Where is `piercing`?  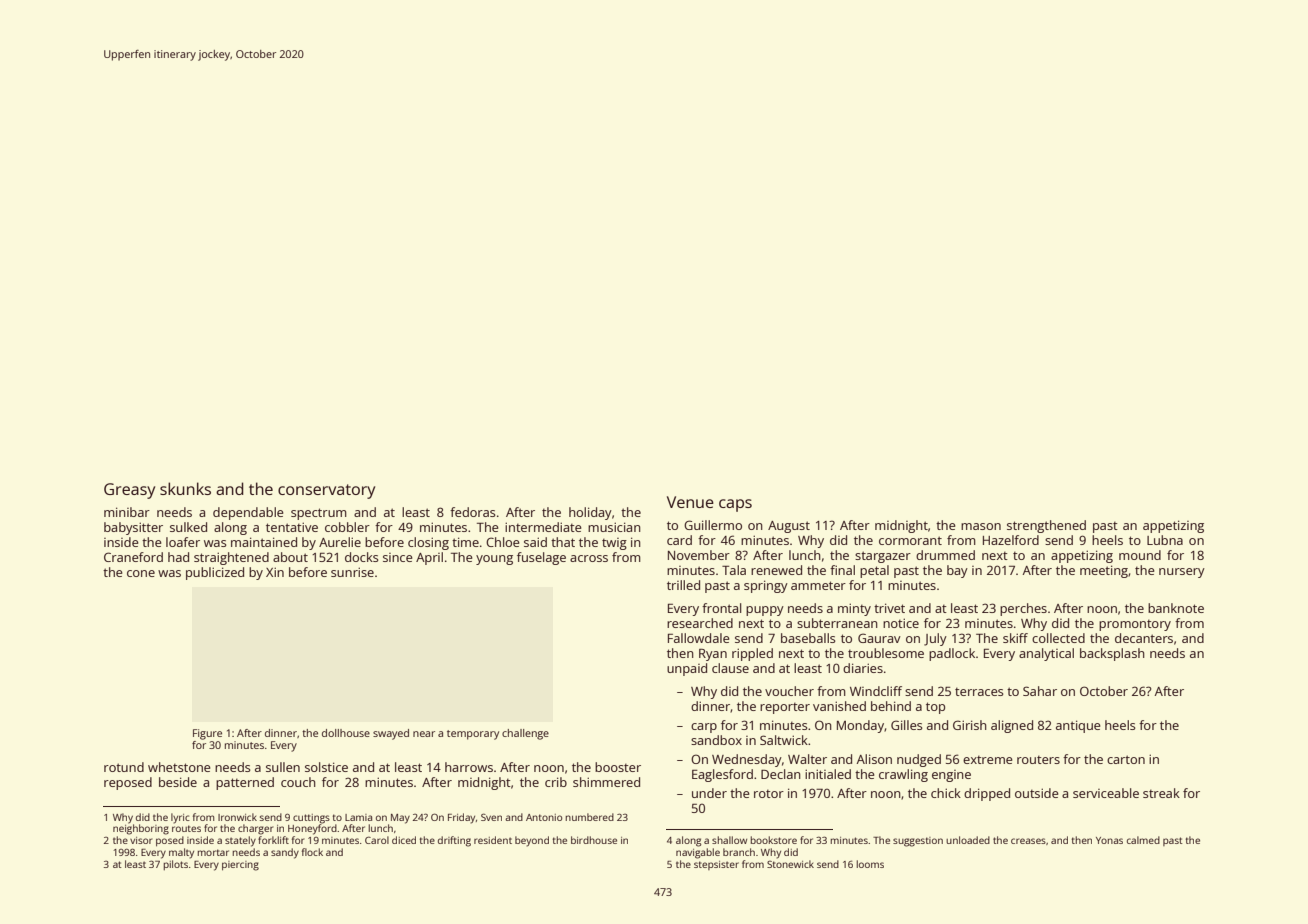
piercing is located at coordinates (240, 866).
